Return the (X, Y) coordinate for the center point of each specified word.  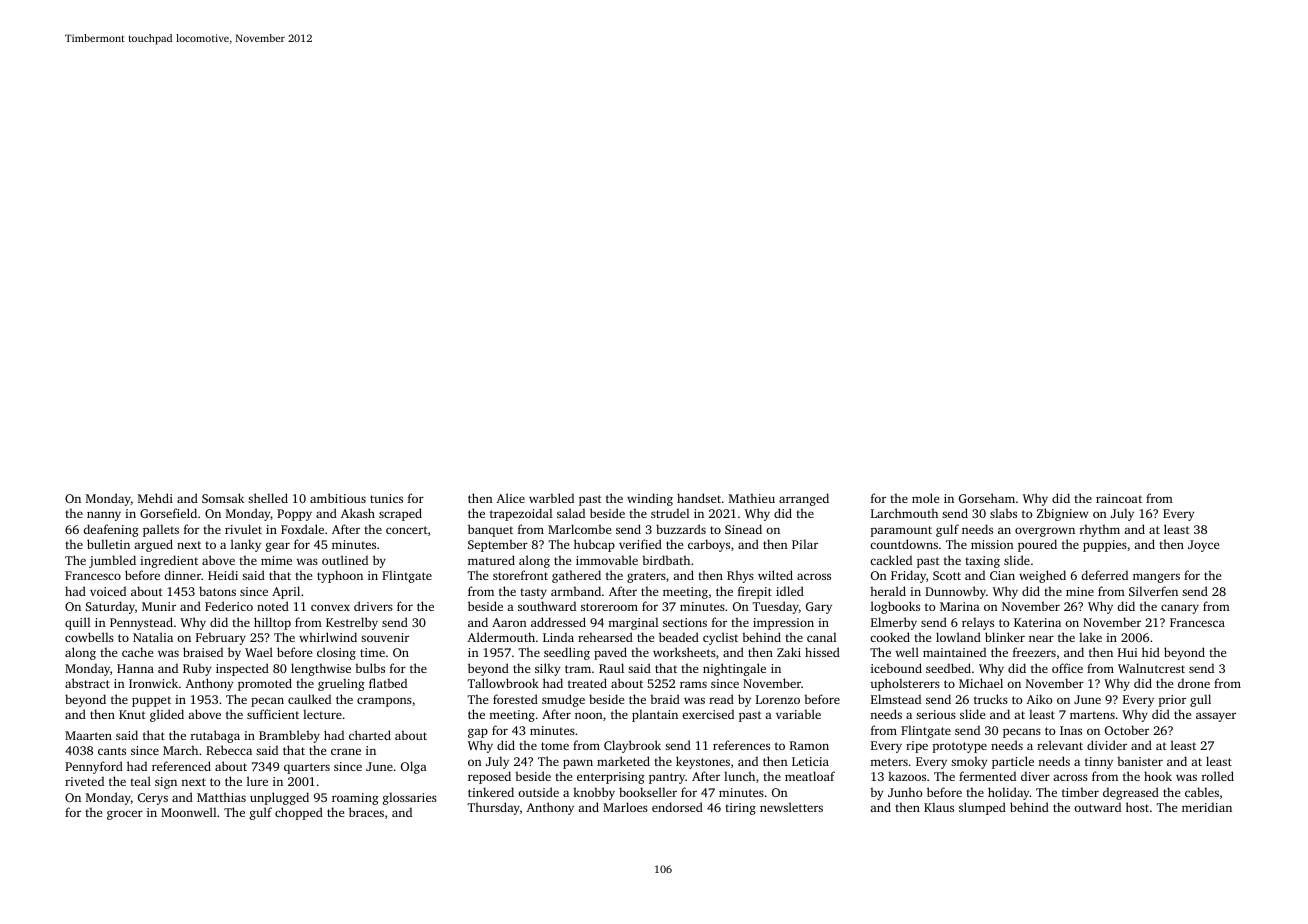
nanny (104, 516)
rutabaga (215, 736)
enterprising (611, 778)
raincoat (1119, 498)
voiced (108, 591)
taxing (982, 562)
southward (547, 606)
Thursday (493, 808)
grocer (125, 815)
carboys (709, 545)
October (1127, 730)
